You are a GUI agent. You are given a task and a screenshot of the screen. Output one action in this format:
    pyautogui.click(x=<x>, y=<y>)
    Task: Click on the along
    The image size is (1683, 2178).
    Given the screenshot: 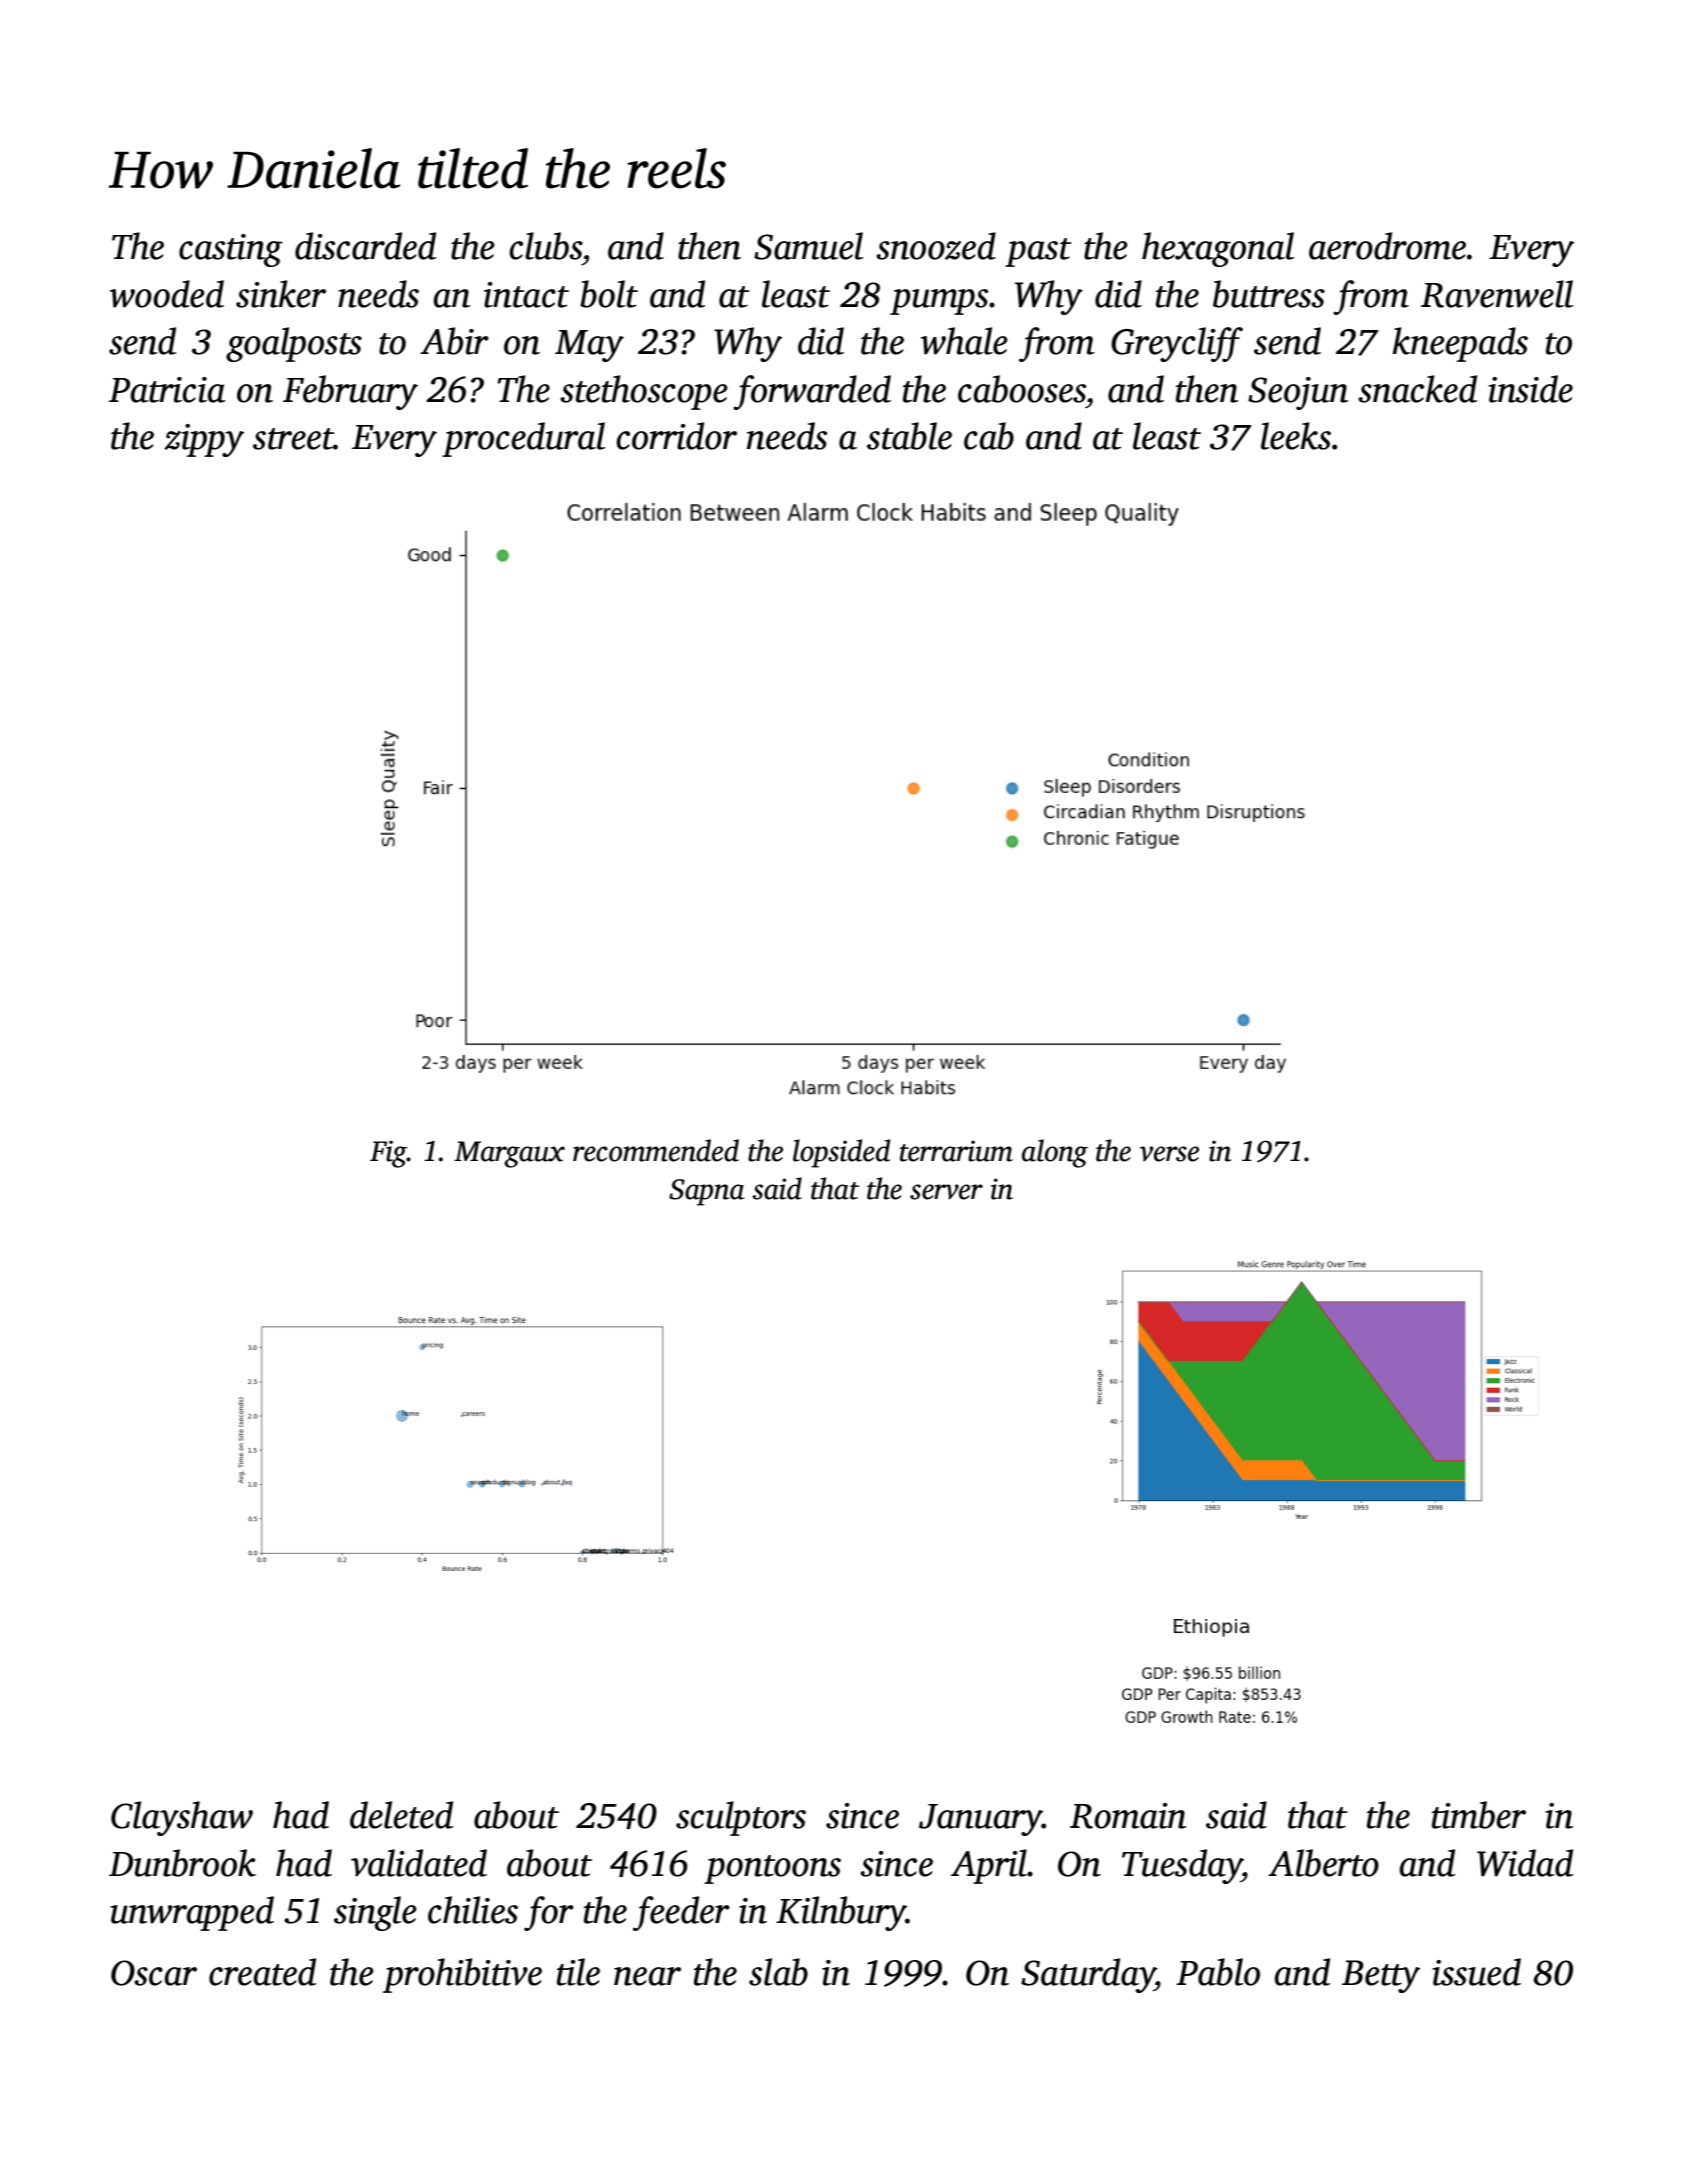 What is the action you would take?
    pyautogui.click(x=1055, y=1153)
